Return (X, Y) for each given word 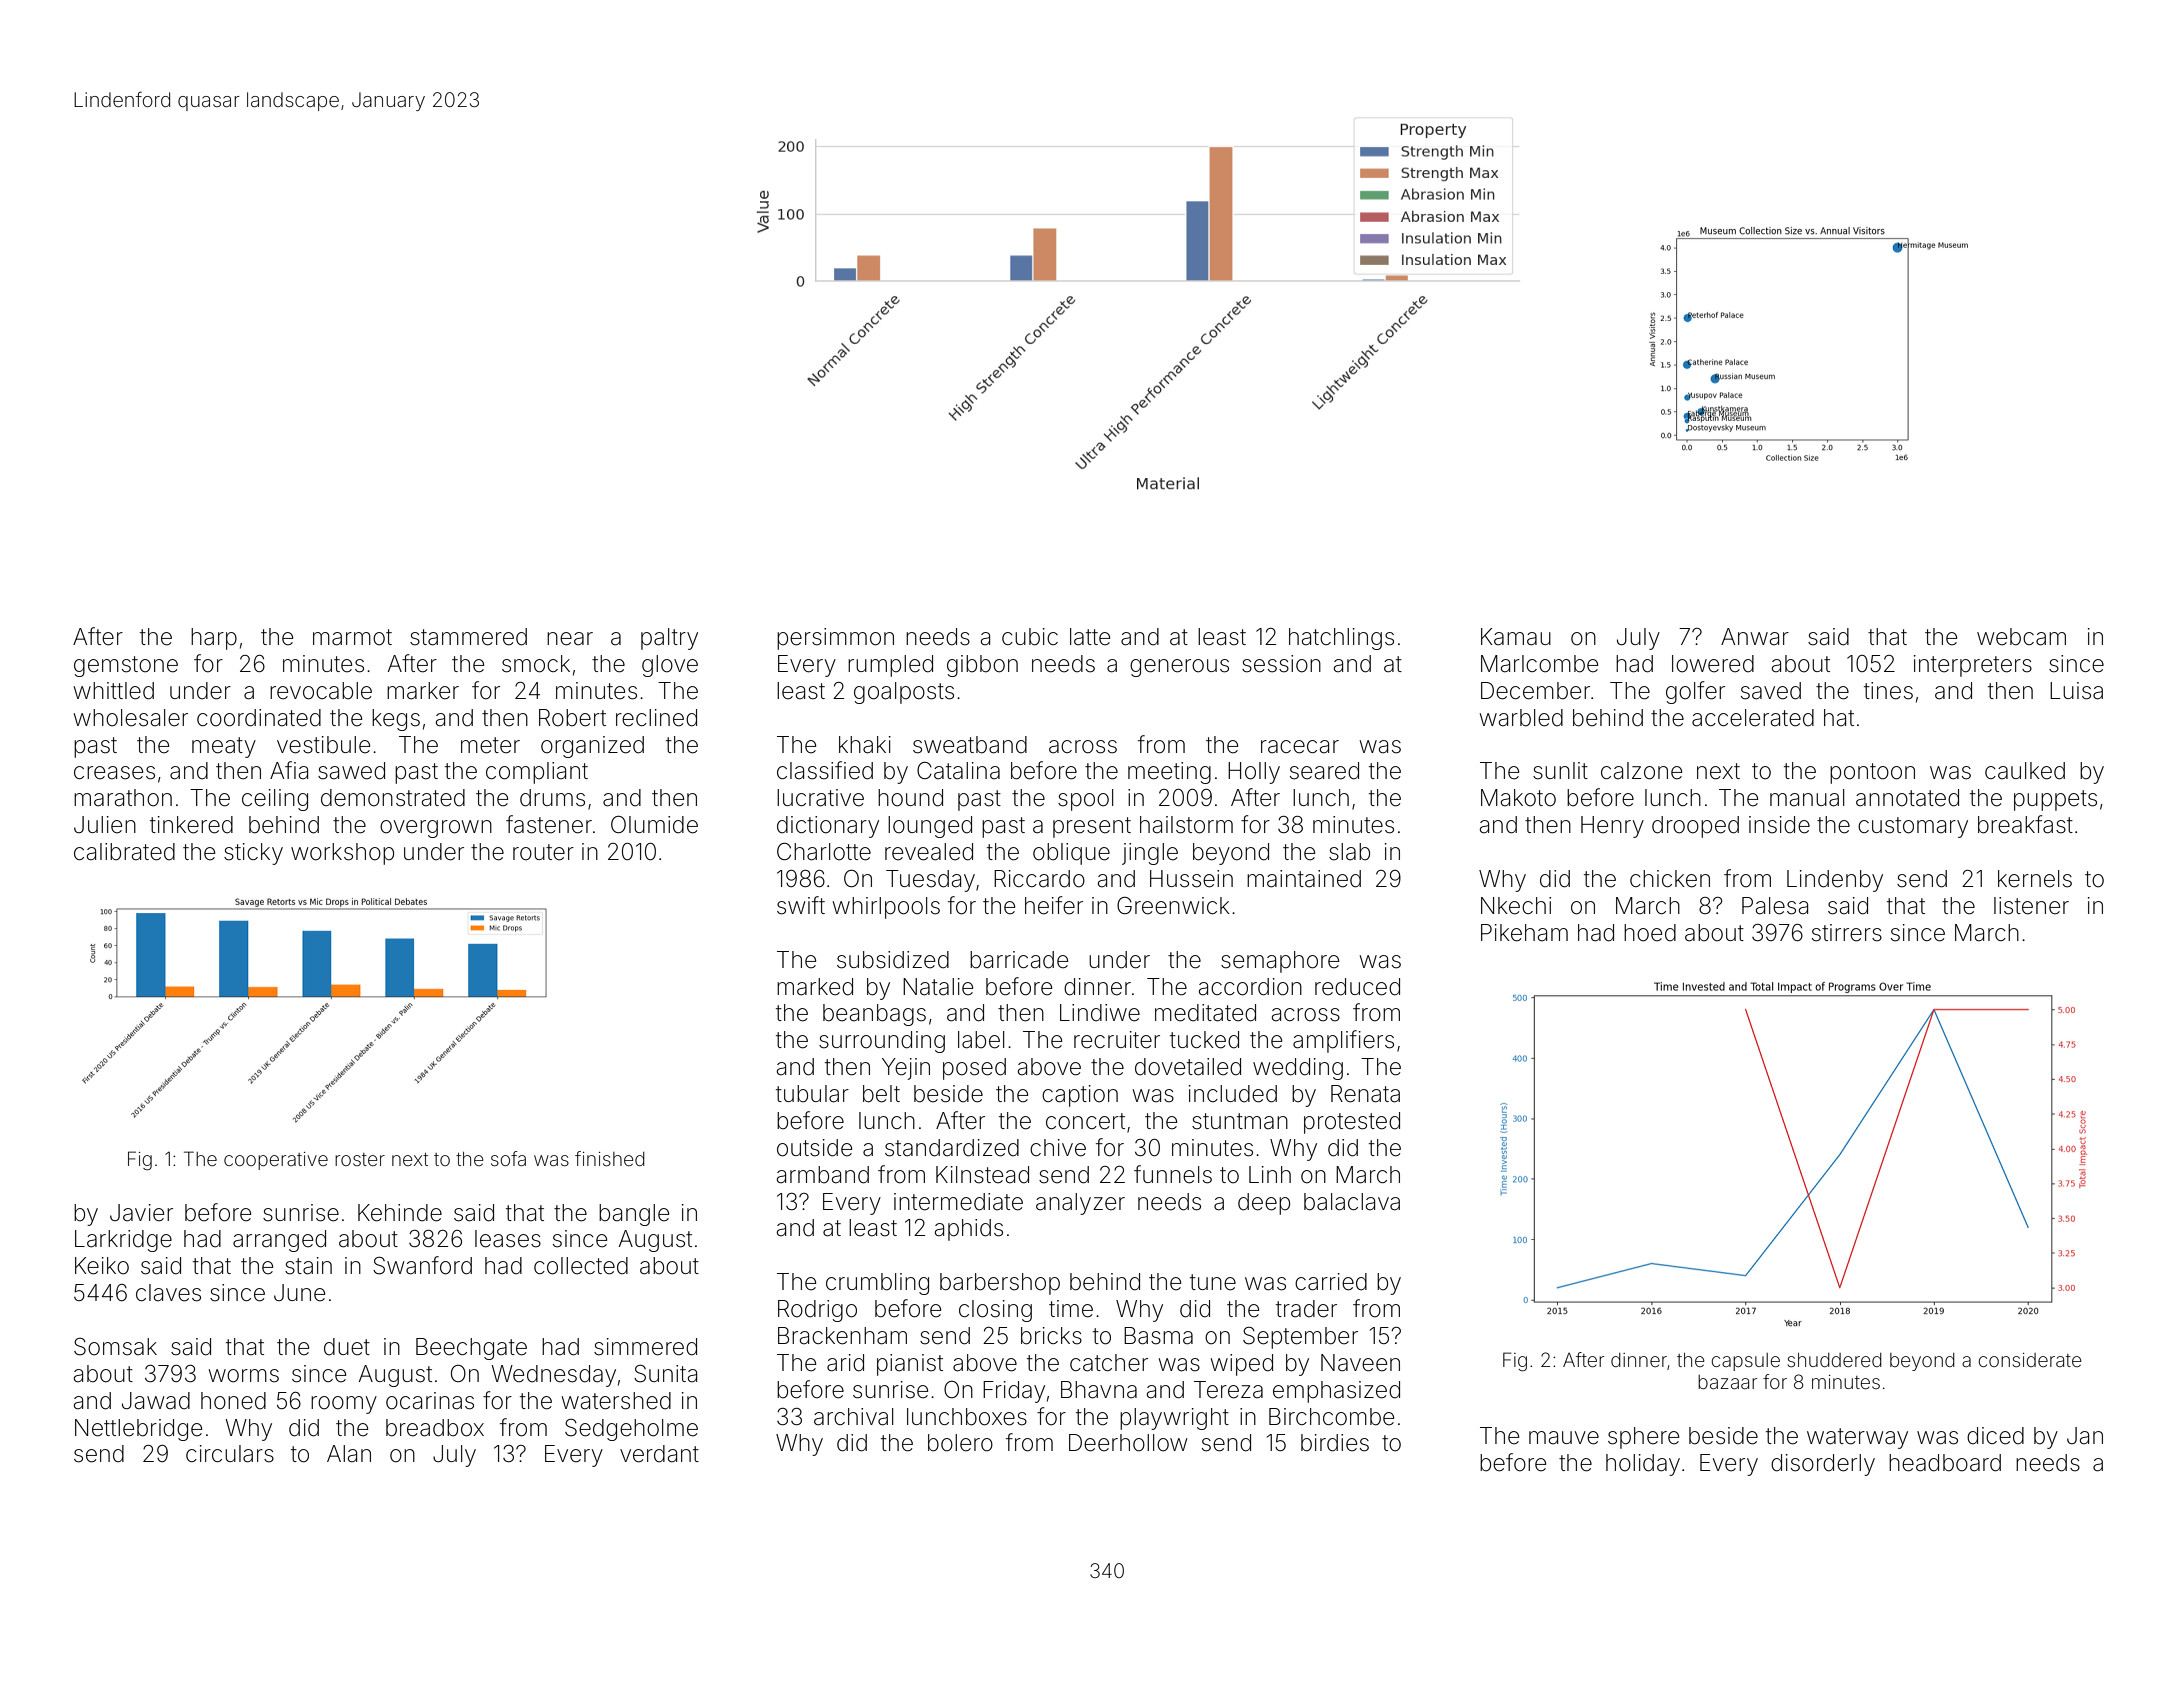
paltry (669, 639)
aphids (969, 1230)
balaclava (1352, 1202)
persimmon (835, 639)
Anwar (1755, 637)
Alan (349, 1454)
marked (815, 987)
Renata (1365, 1094)
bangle (634, 1215)
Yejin (906, 1069)
